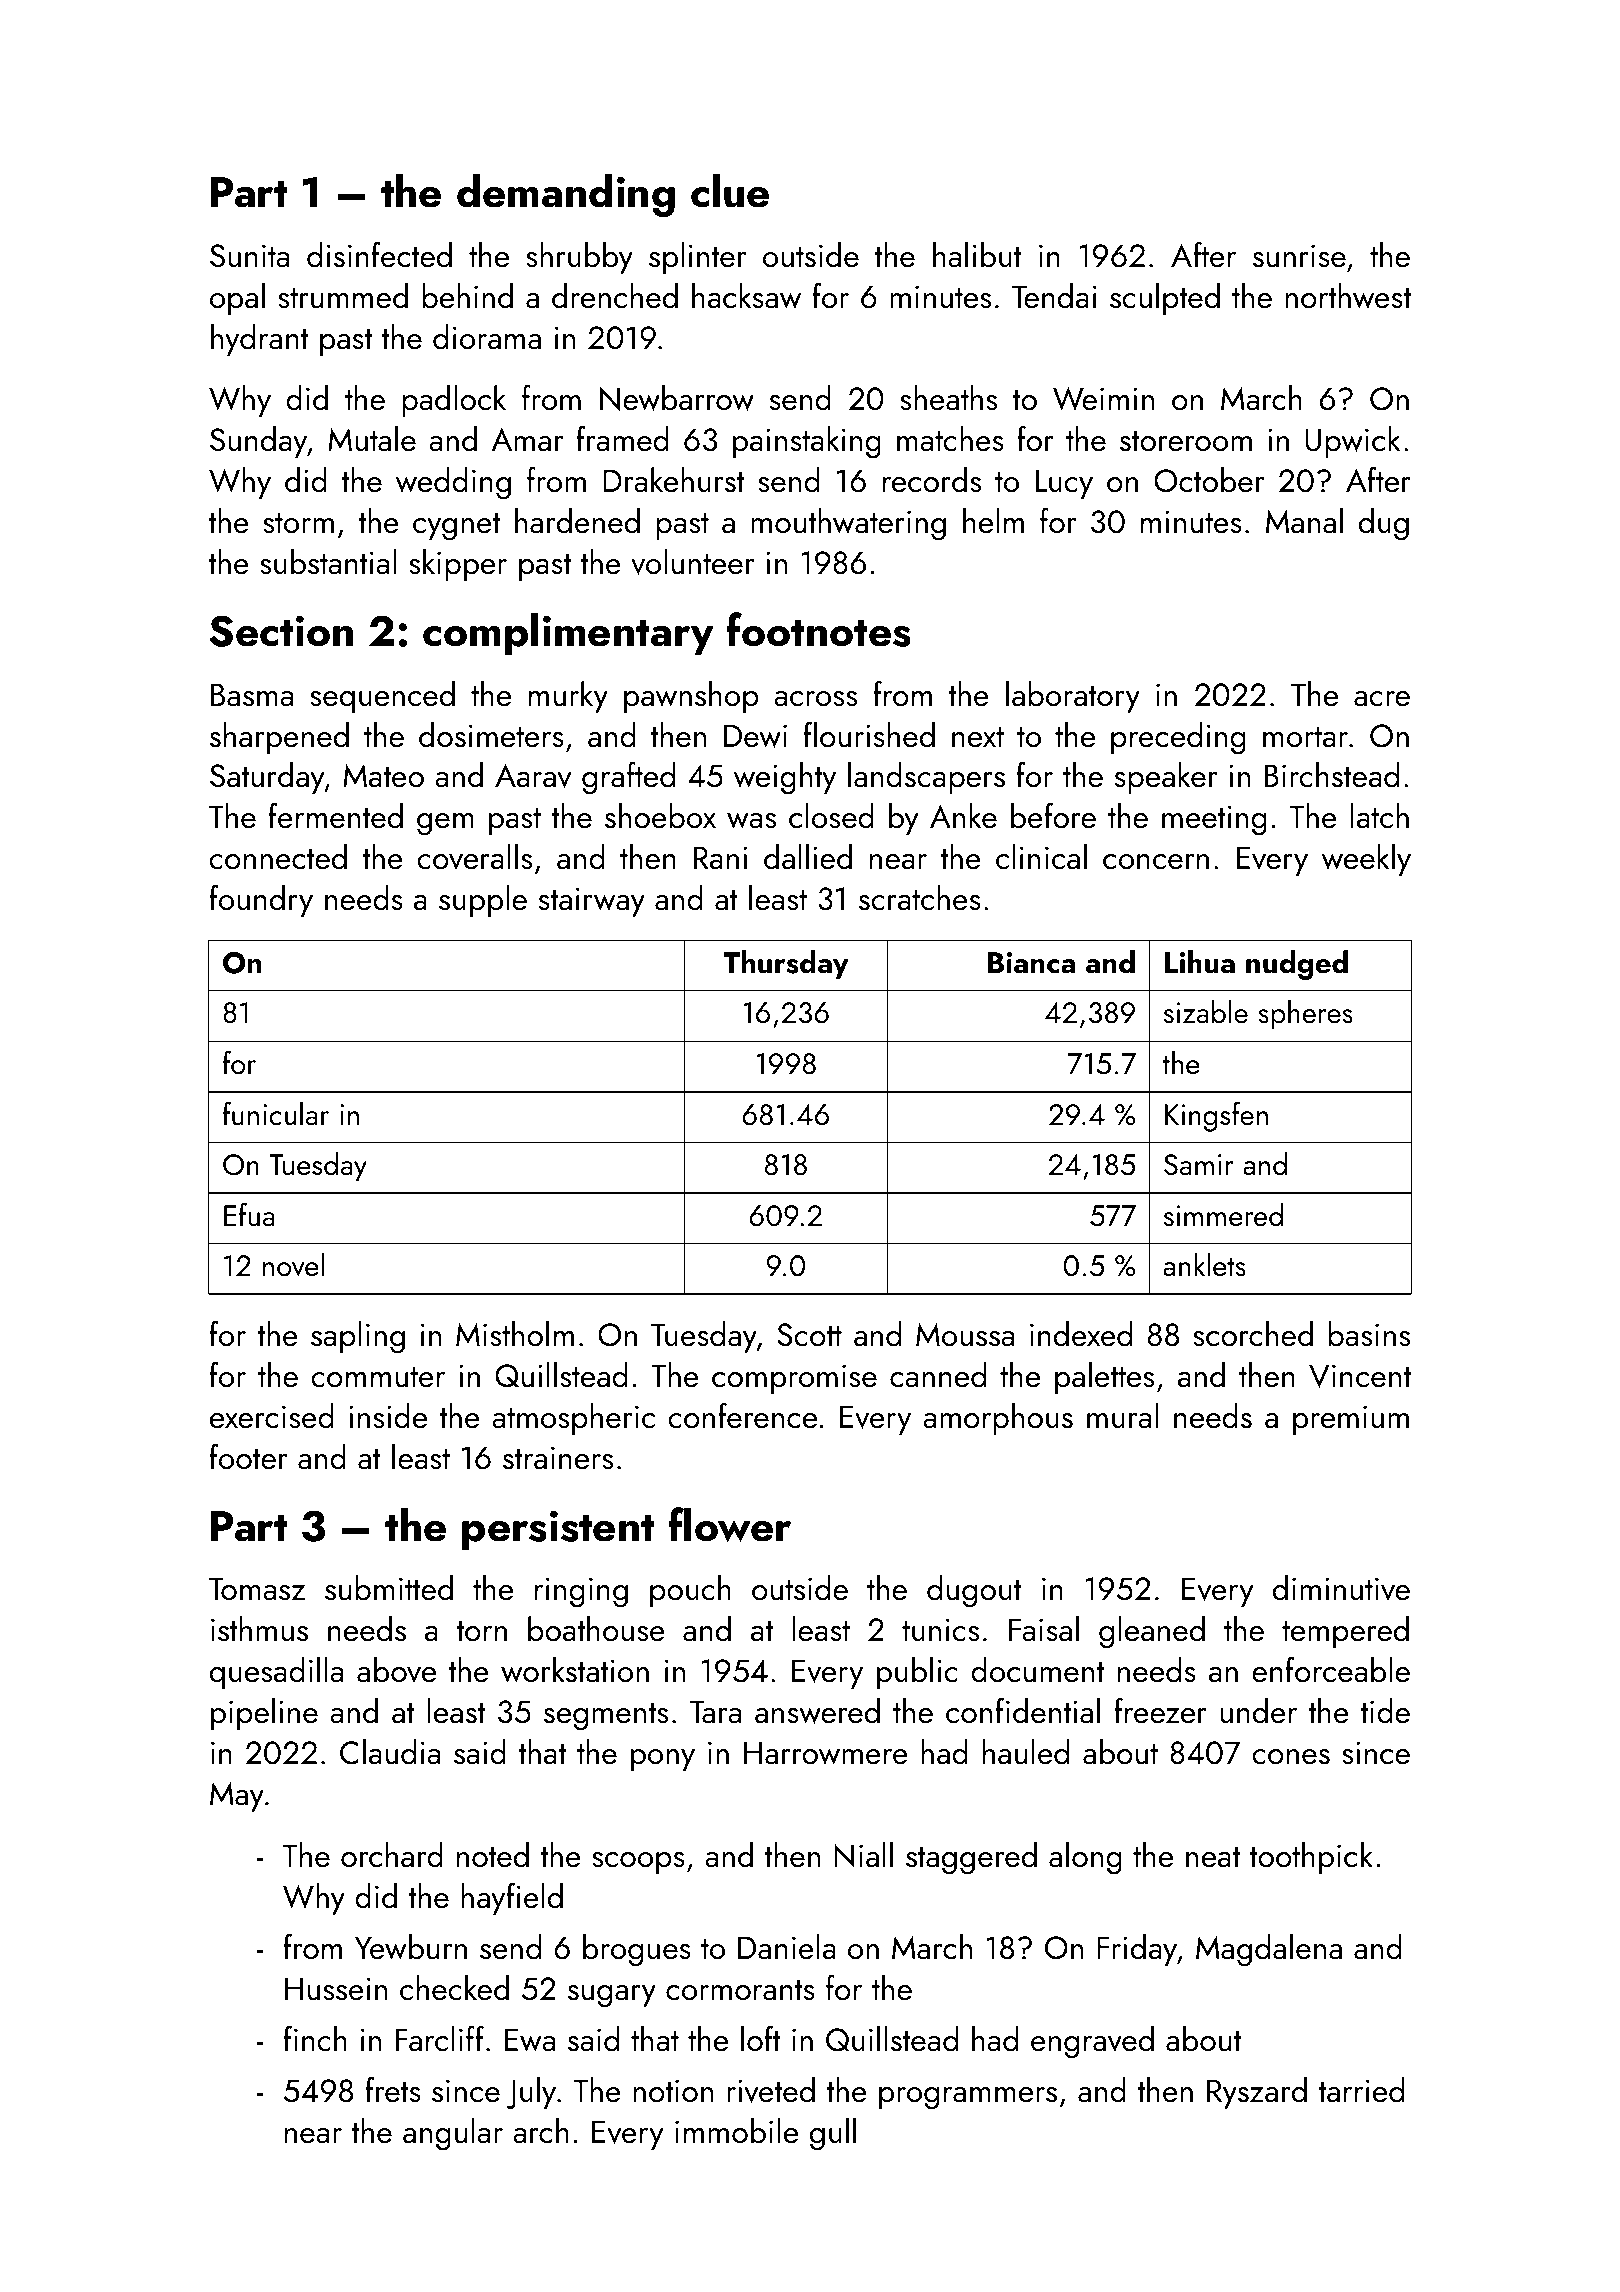  I want to click on immobile, so click(736, 2131).
